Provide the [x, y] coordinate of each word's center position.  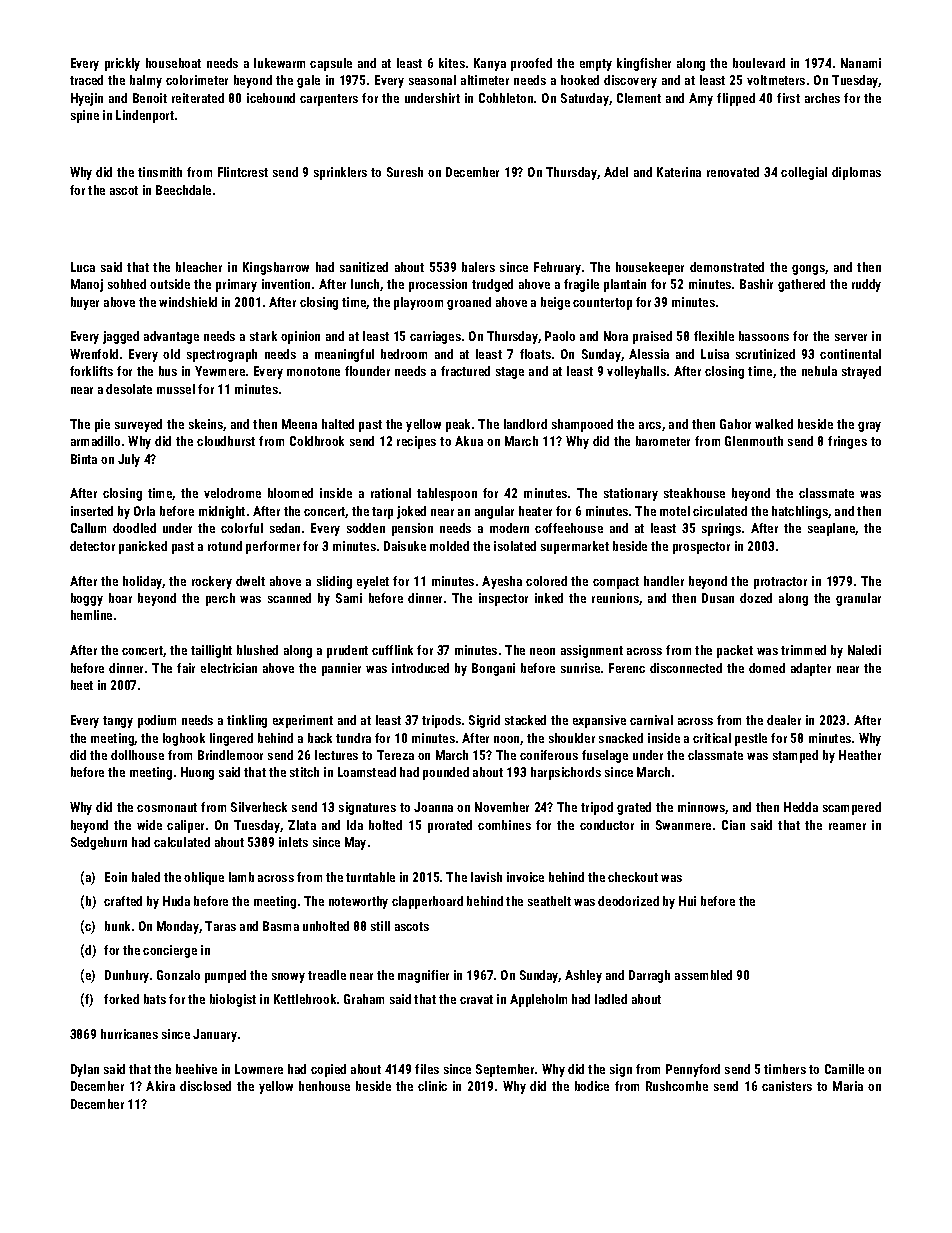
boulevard [759, 63]
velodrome [232, 493]
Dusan [718, 598]
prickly [122, 64]
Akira [160, 1086]
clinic [432, 1086]
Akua [469, 441]
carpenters [329, 100]
